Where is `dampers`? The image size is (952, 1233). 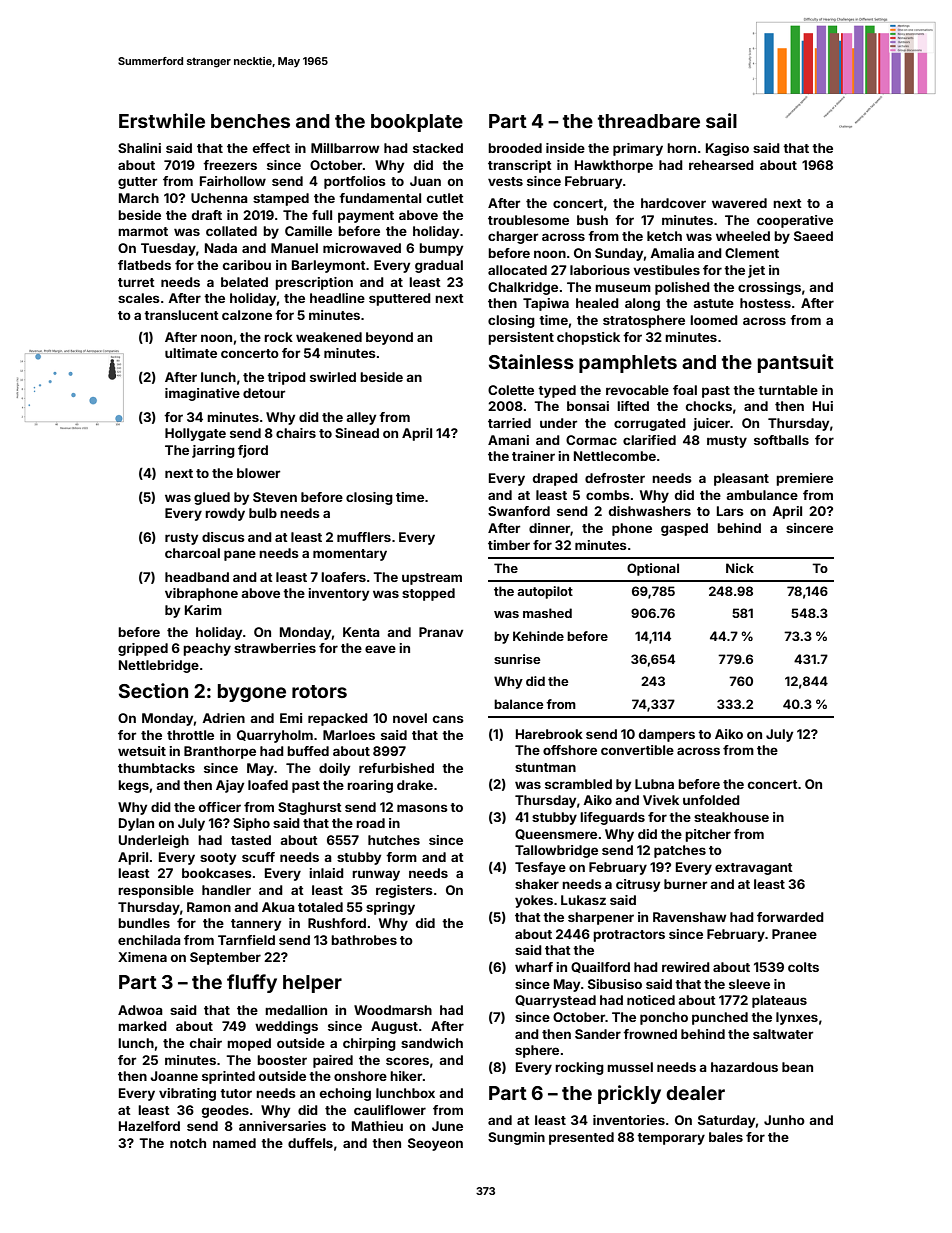
dampers is located at coordinates (667, 735).
